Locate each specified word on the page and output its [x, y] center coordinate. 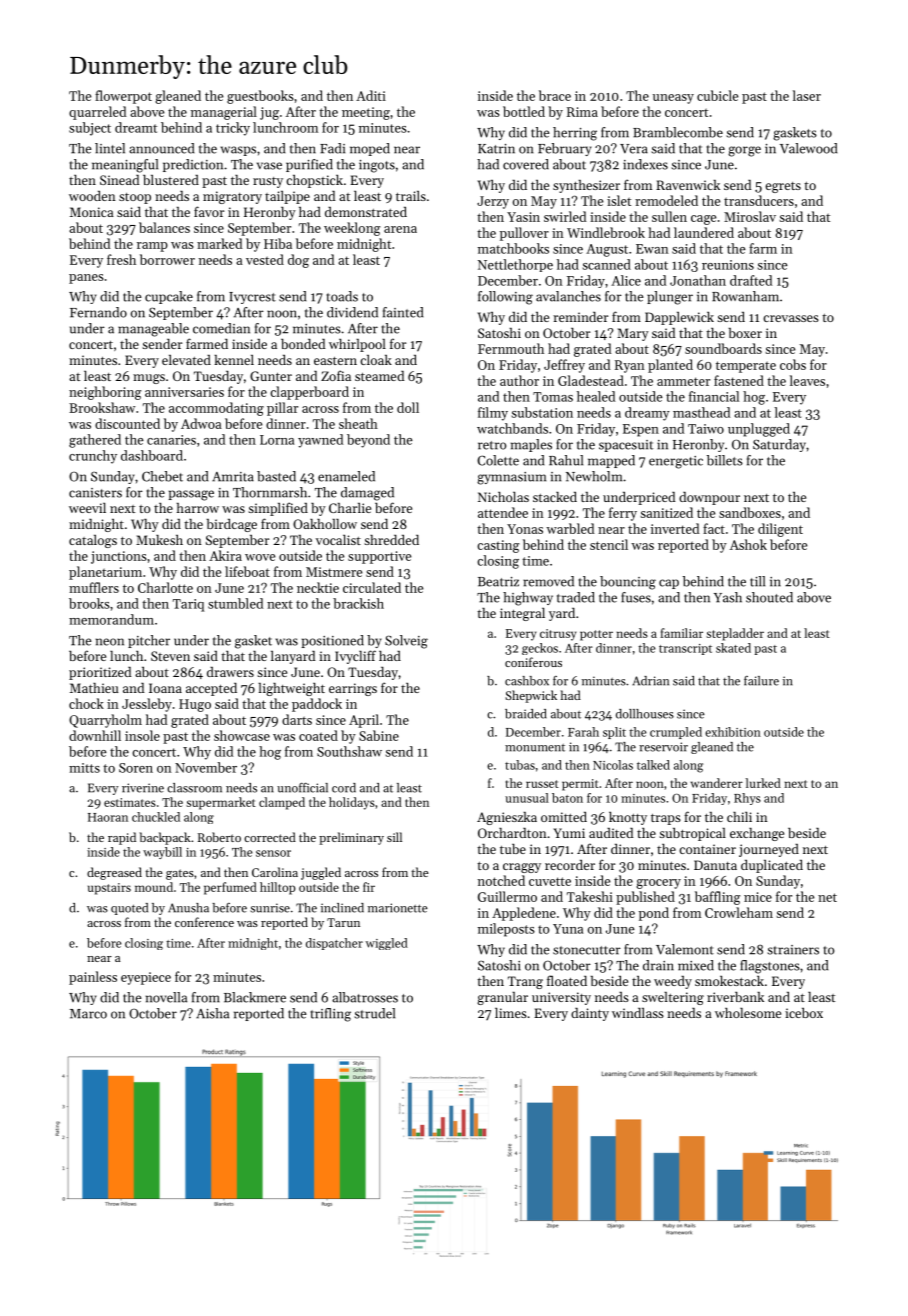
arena [400, 229]
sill [394, 837]
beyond [368, 441]
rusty [268, 182]
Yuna [568, 929]
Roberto [219, 837]
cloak [376, 360]
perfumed [230, 888]
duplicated [772, 866]
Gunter [271, 376]
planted [670, 366]
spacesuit [626, 446]
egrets [783, 187]
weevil [87, 507]
